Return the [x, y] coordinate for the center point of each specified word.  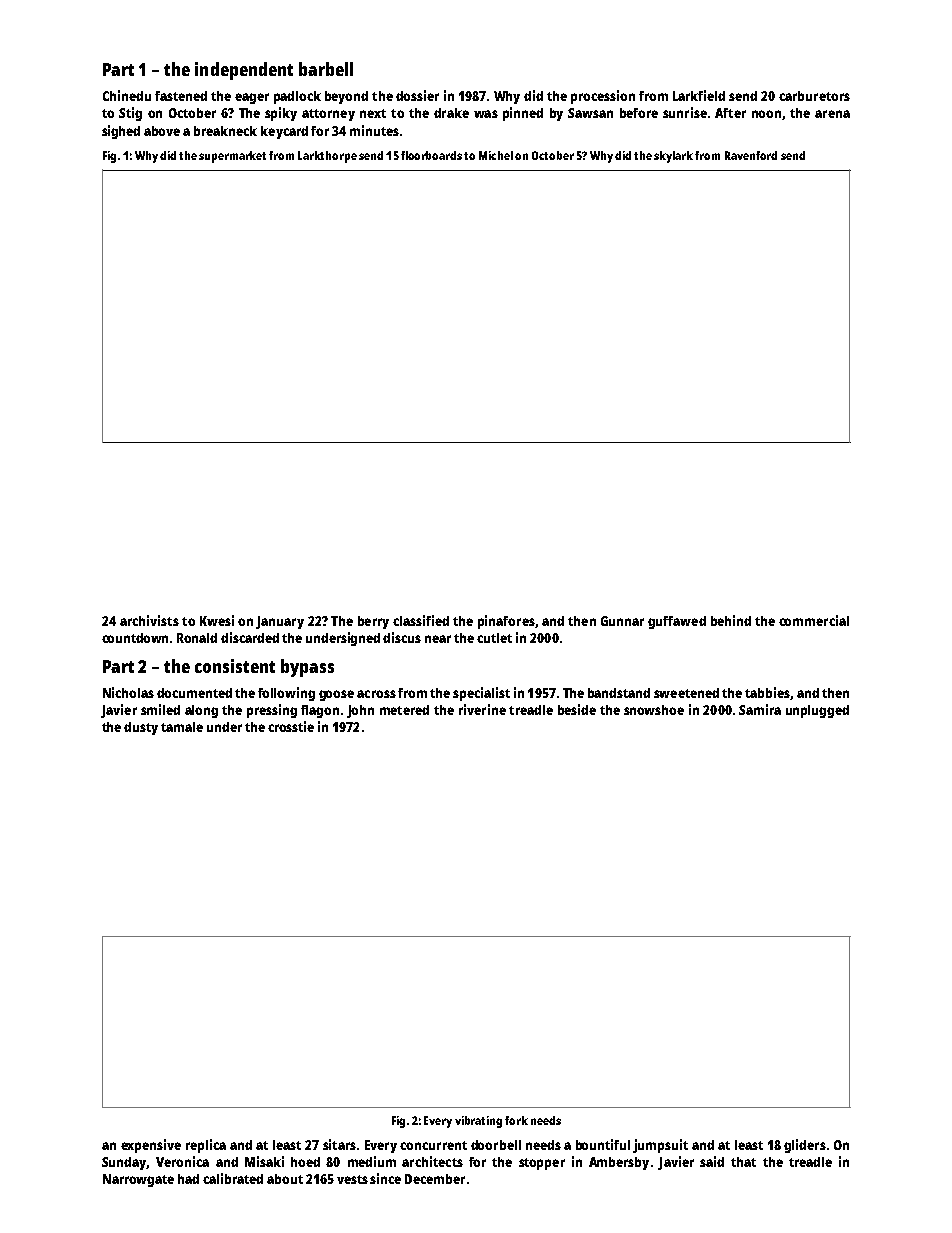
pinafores [506, 622]
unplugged [817, 711]
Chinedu [127, 95]
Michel [496, 155]
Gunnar [622, 621]
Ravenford [751, 155]
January [280, 622]
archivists [149, 620]
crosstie [291, 726]
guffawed [677, 622]
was [486, 114]
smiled [160, 709]
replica [206, 1146]
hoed [305, 1162]
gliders [805, 1146]
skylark [673, 157]
